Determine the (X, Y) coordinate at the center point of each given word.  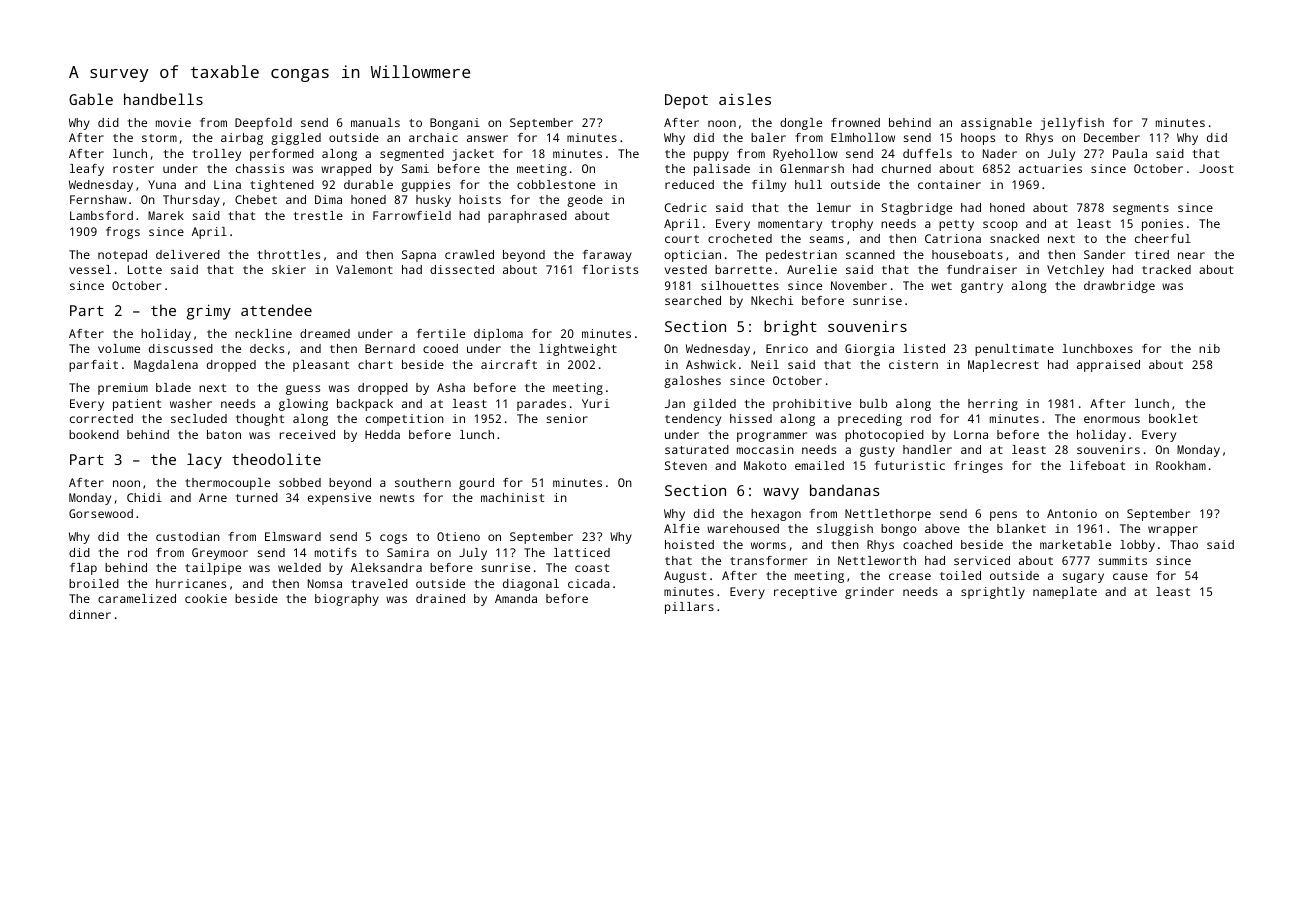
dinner (90, 614)
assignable (996, 124)
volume (119, 348)
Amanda (516, 598)
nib (1209, 348)
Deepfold (263, 124)
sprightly (993, 593)
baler (768, 137)
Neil (765, 364)
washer (191, 403)
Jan (675, 403)
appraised (1108, 366)
